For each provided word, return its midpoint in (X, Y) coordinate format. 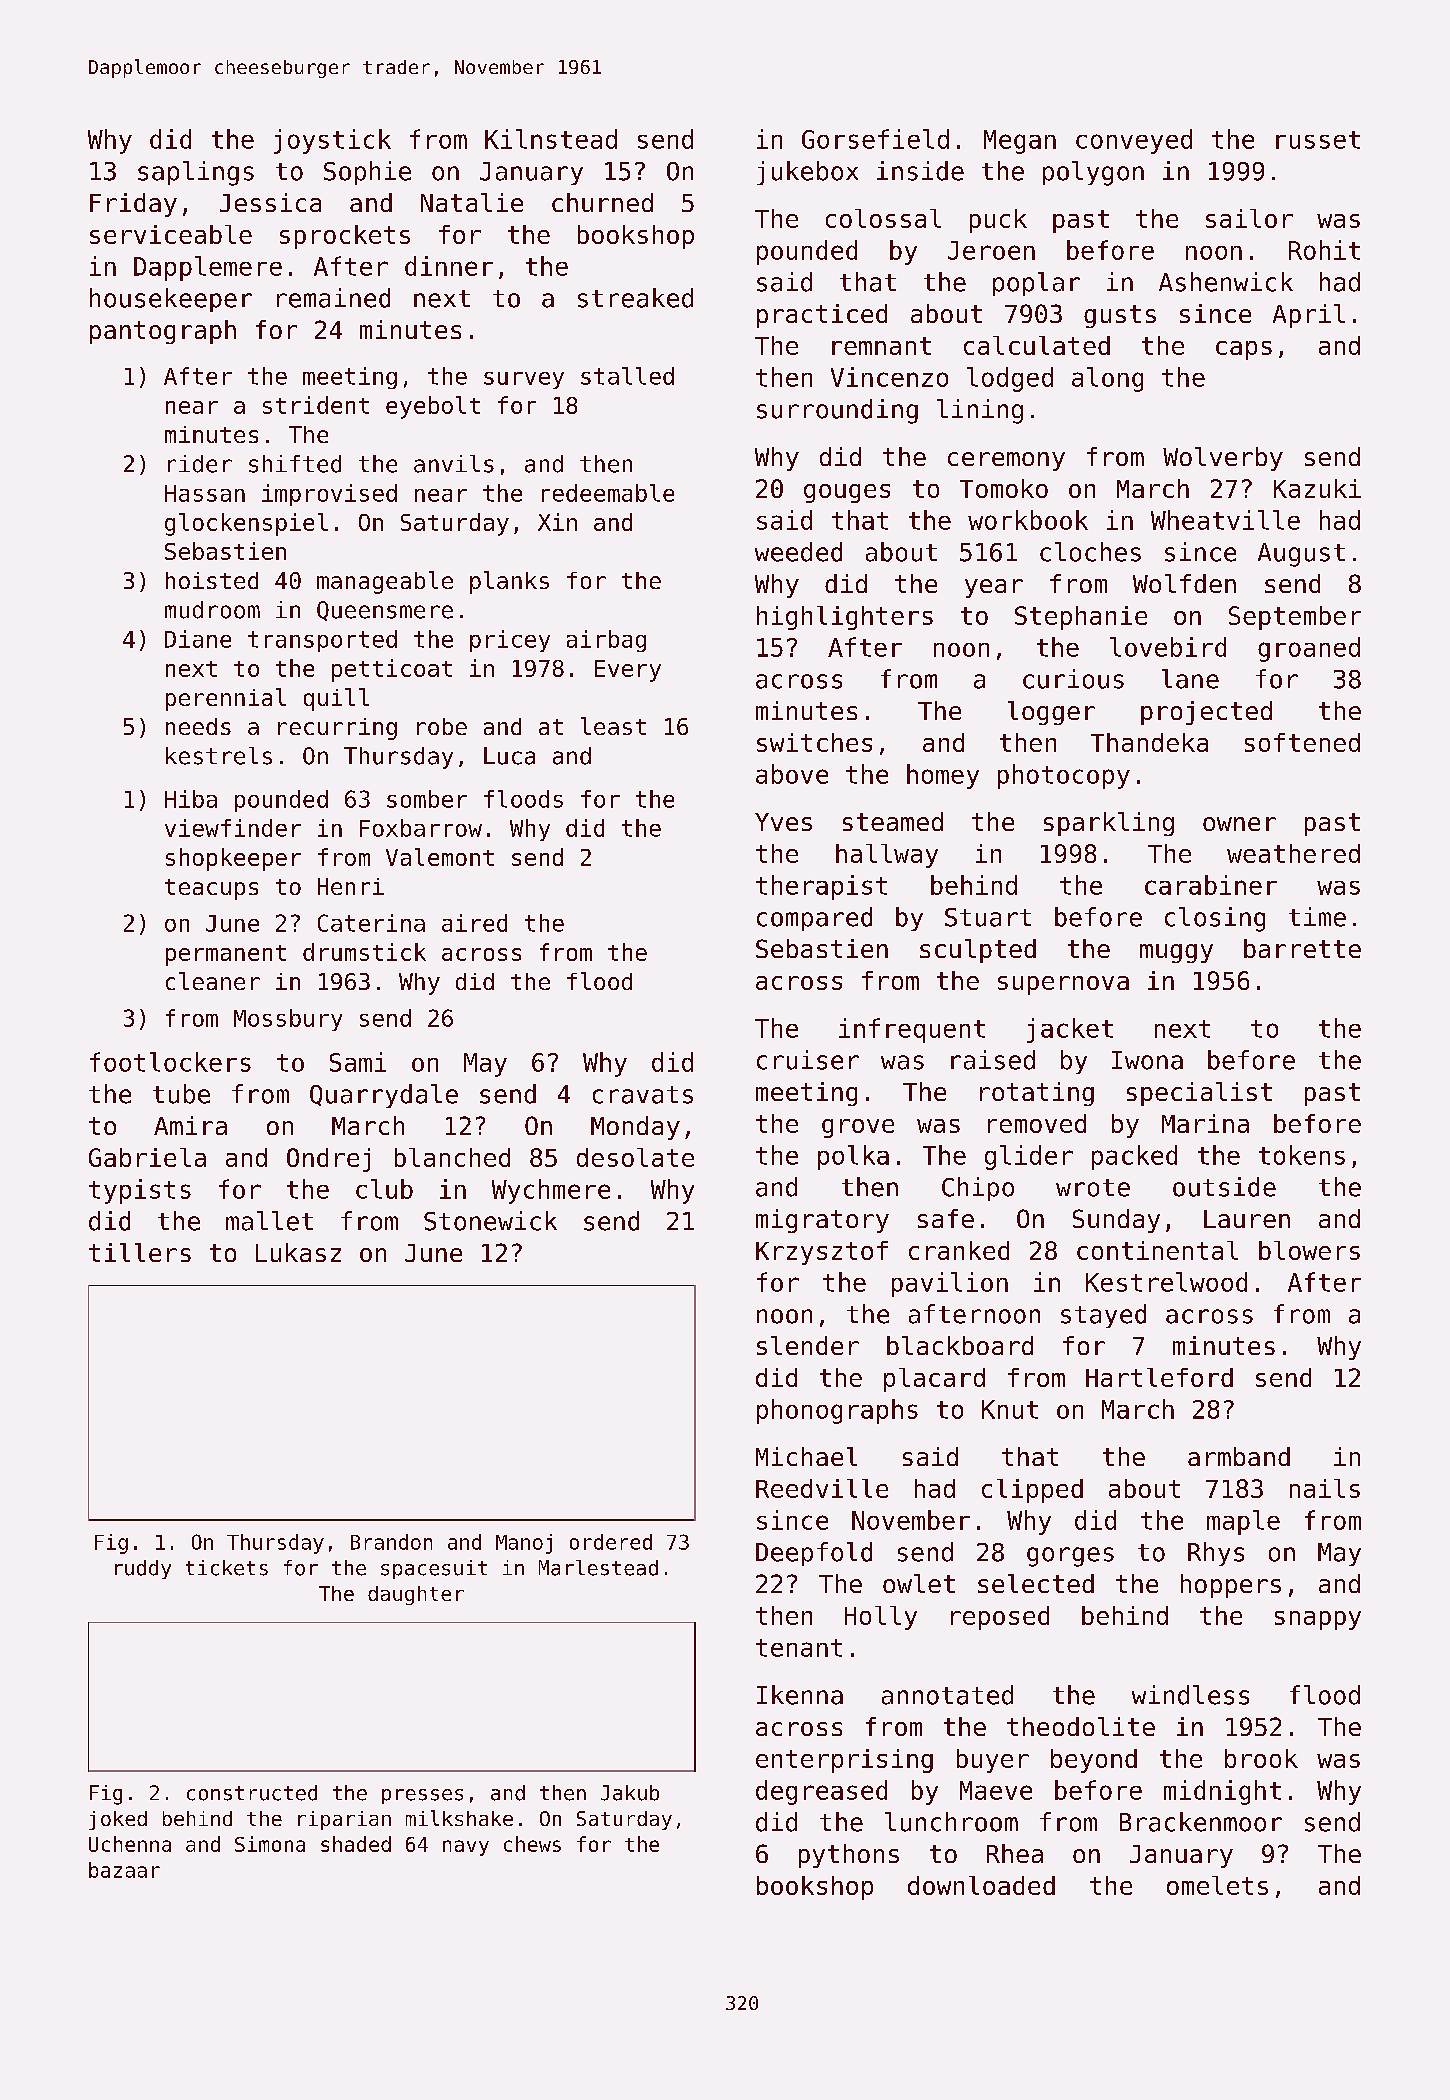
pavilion (950, 1284)
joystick (332, 141)
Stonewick (490, 1221)
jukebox (807, 173)
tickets (227, 1568)
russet (1318, 140)
